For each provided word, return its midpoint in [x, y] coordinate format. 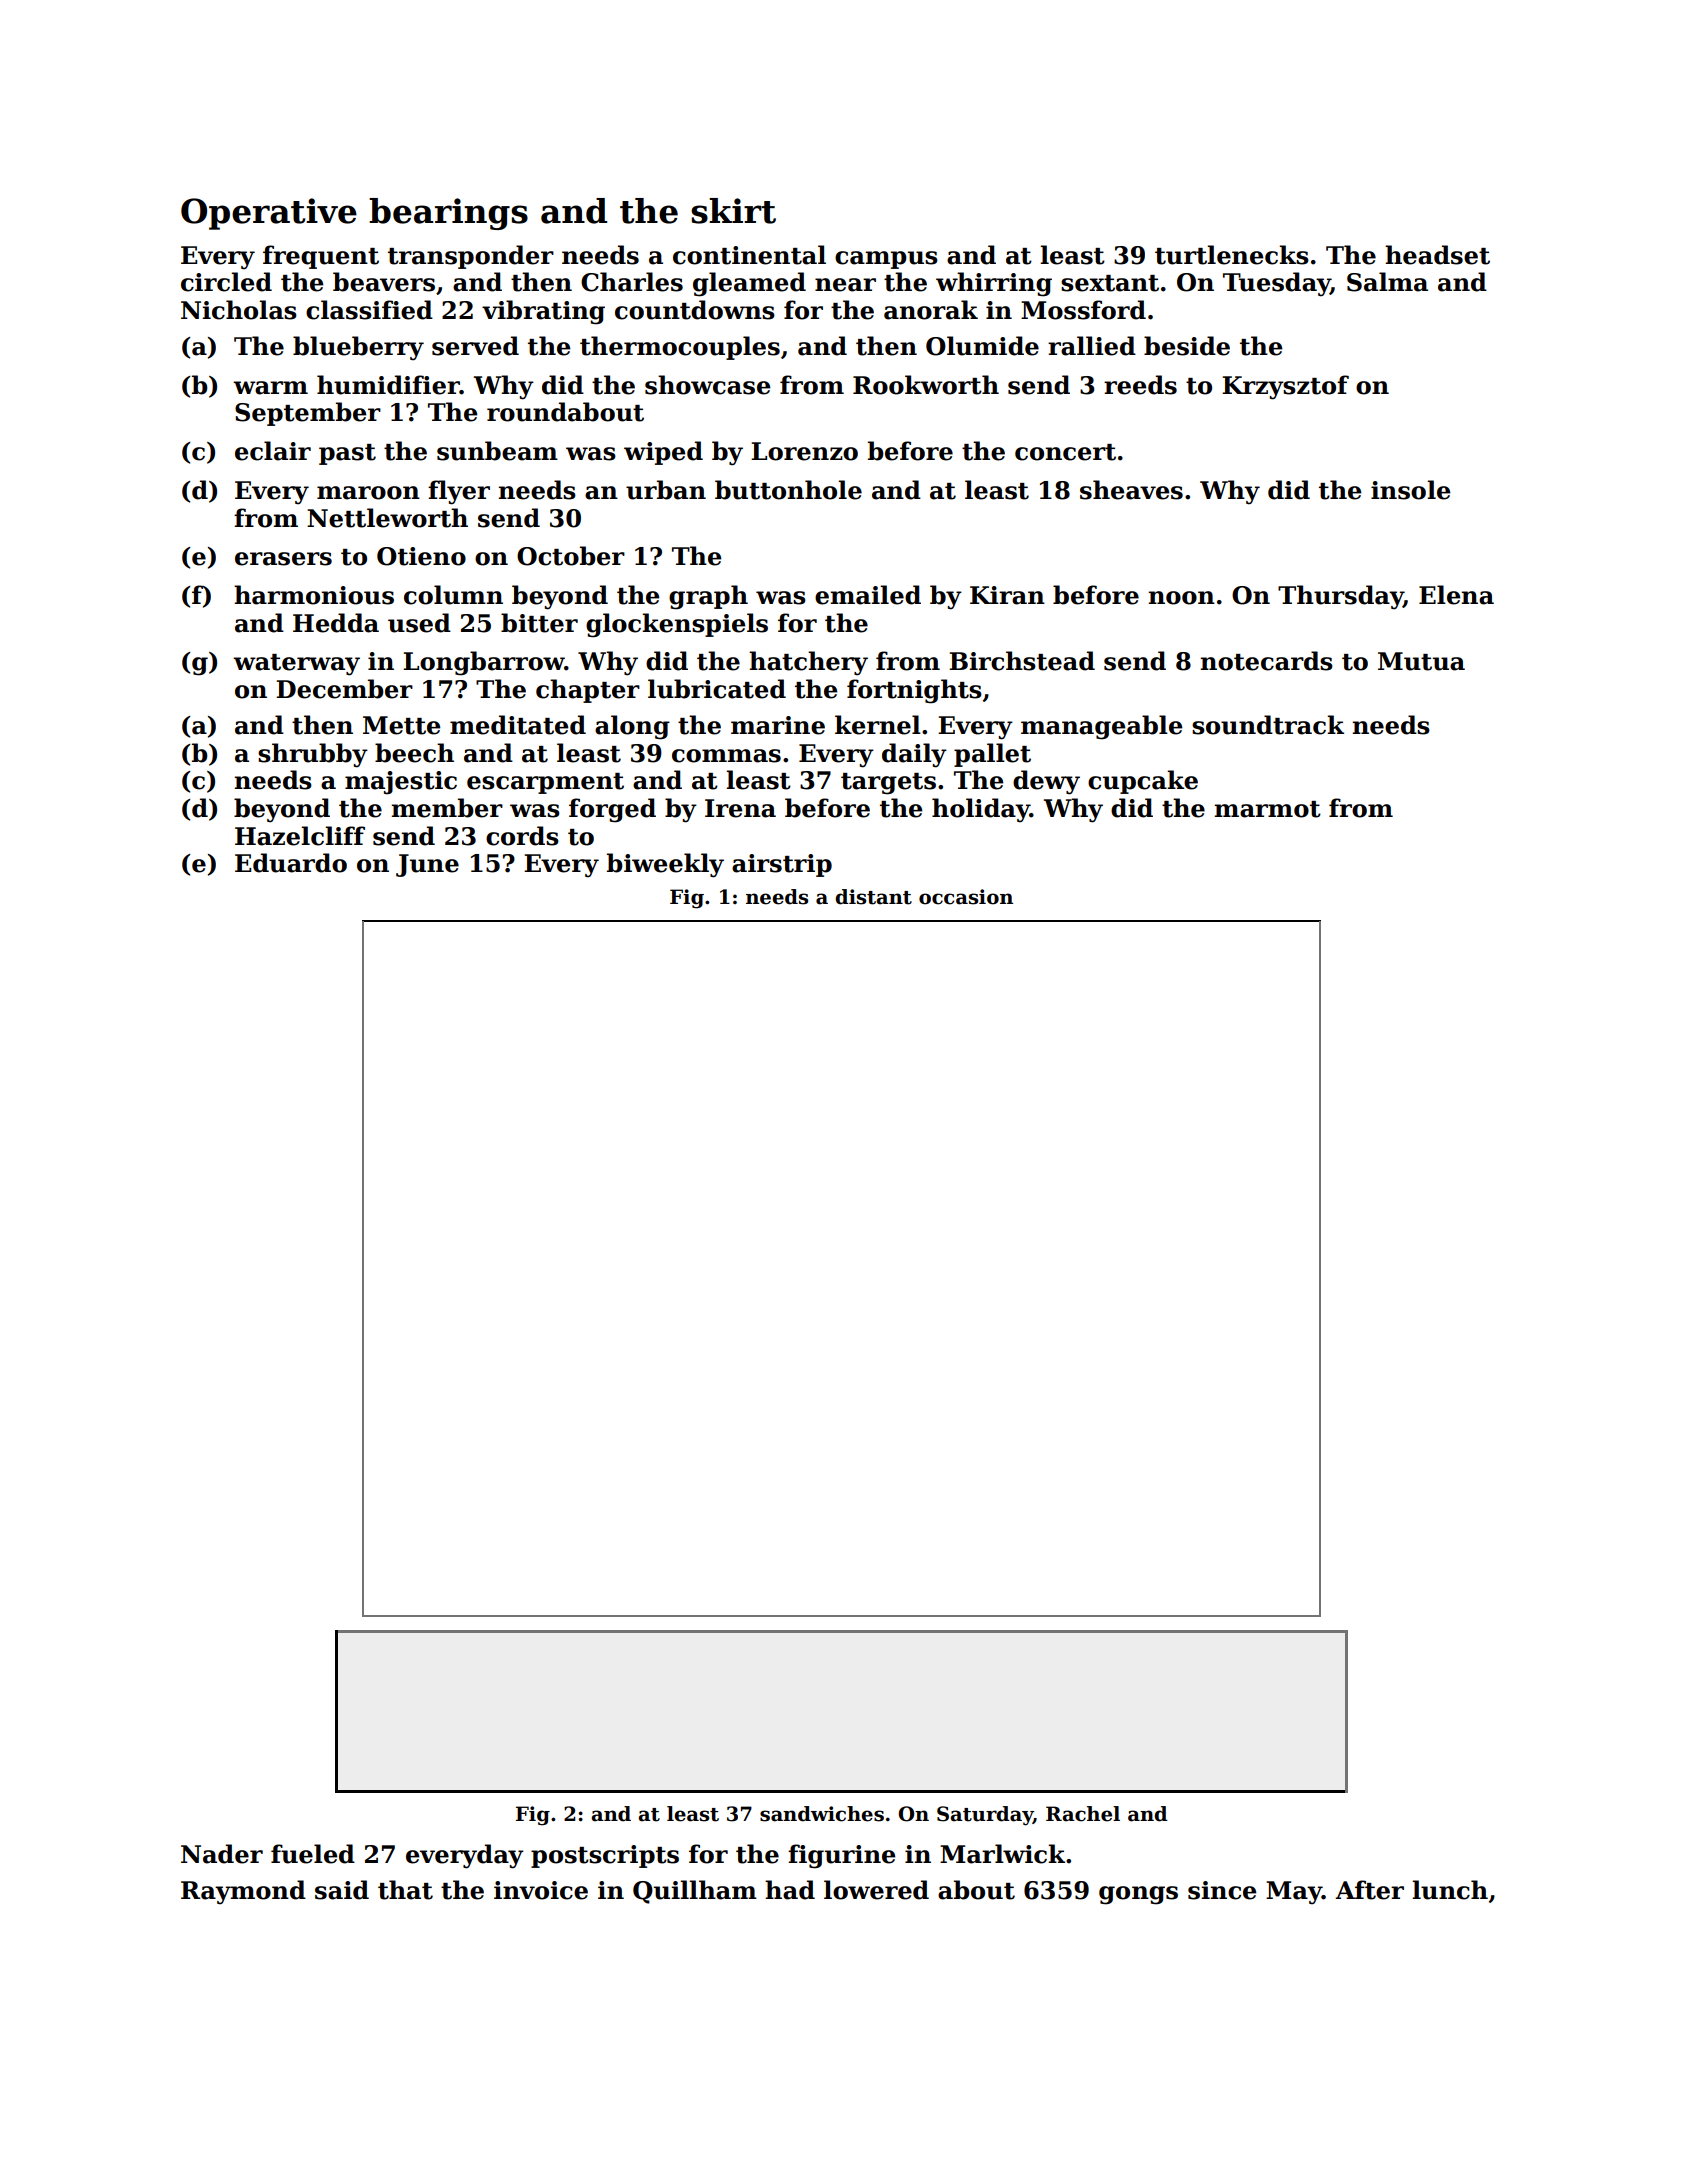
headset [1437, 255]
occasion [966, 897]
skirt [733, 211]
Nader [222, 1854]
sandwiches [822, 1814]
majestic [401, 783]
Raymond [243, 1892]
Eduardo [291, 863]
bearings [448, 214]
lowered [876, 1890]
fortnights [914, 691]
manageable [1101, 727]
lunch [1450, 1890]
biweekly [665, 865]
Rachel [1083, 1814]
